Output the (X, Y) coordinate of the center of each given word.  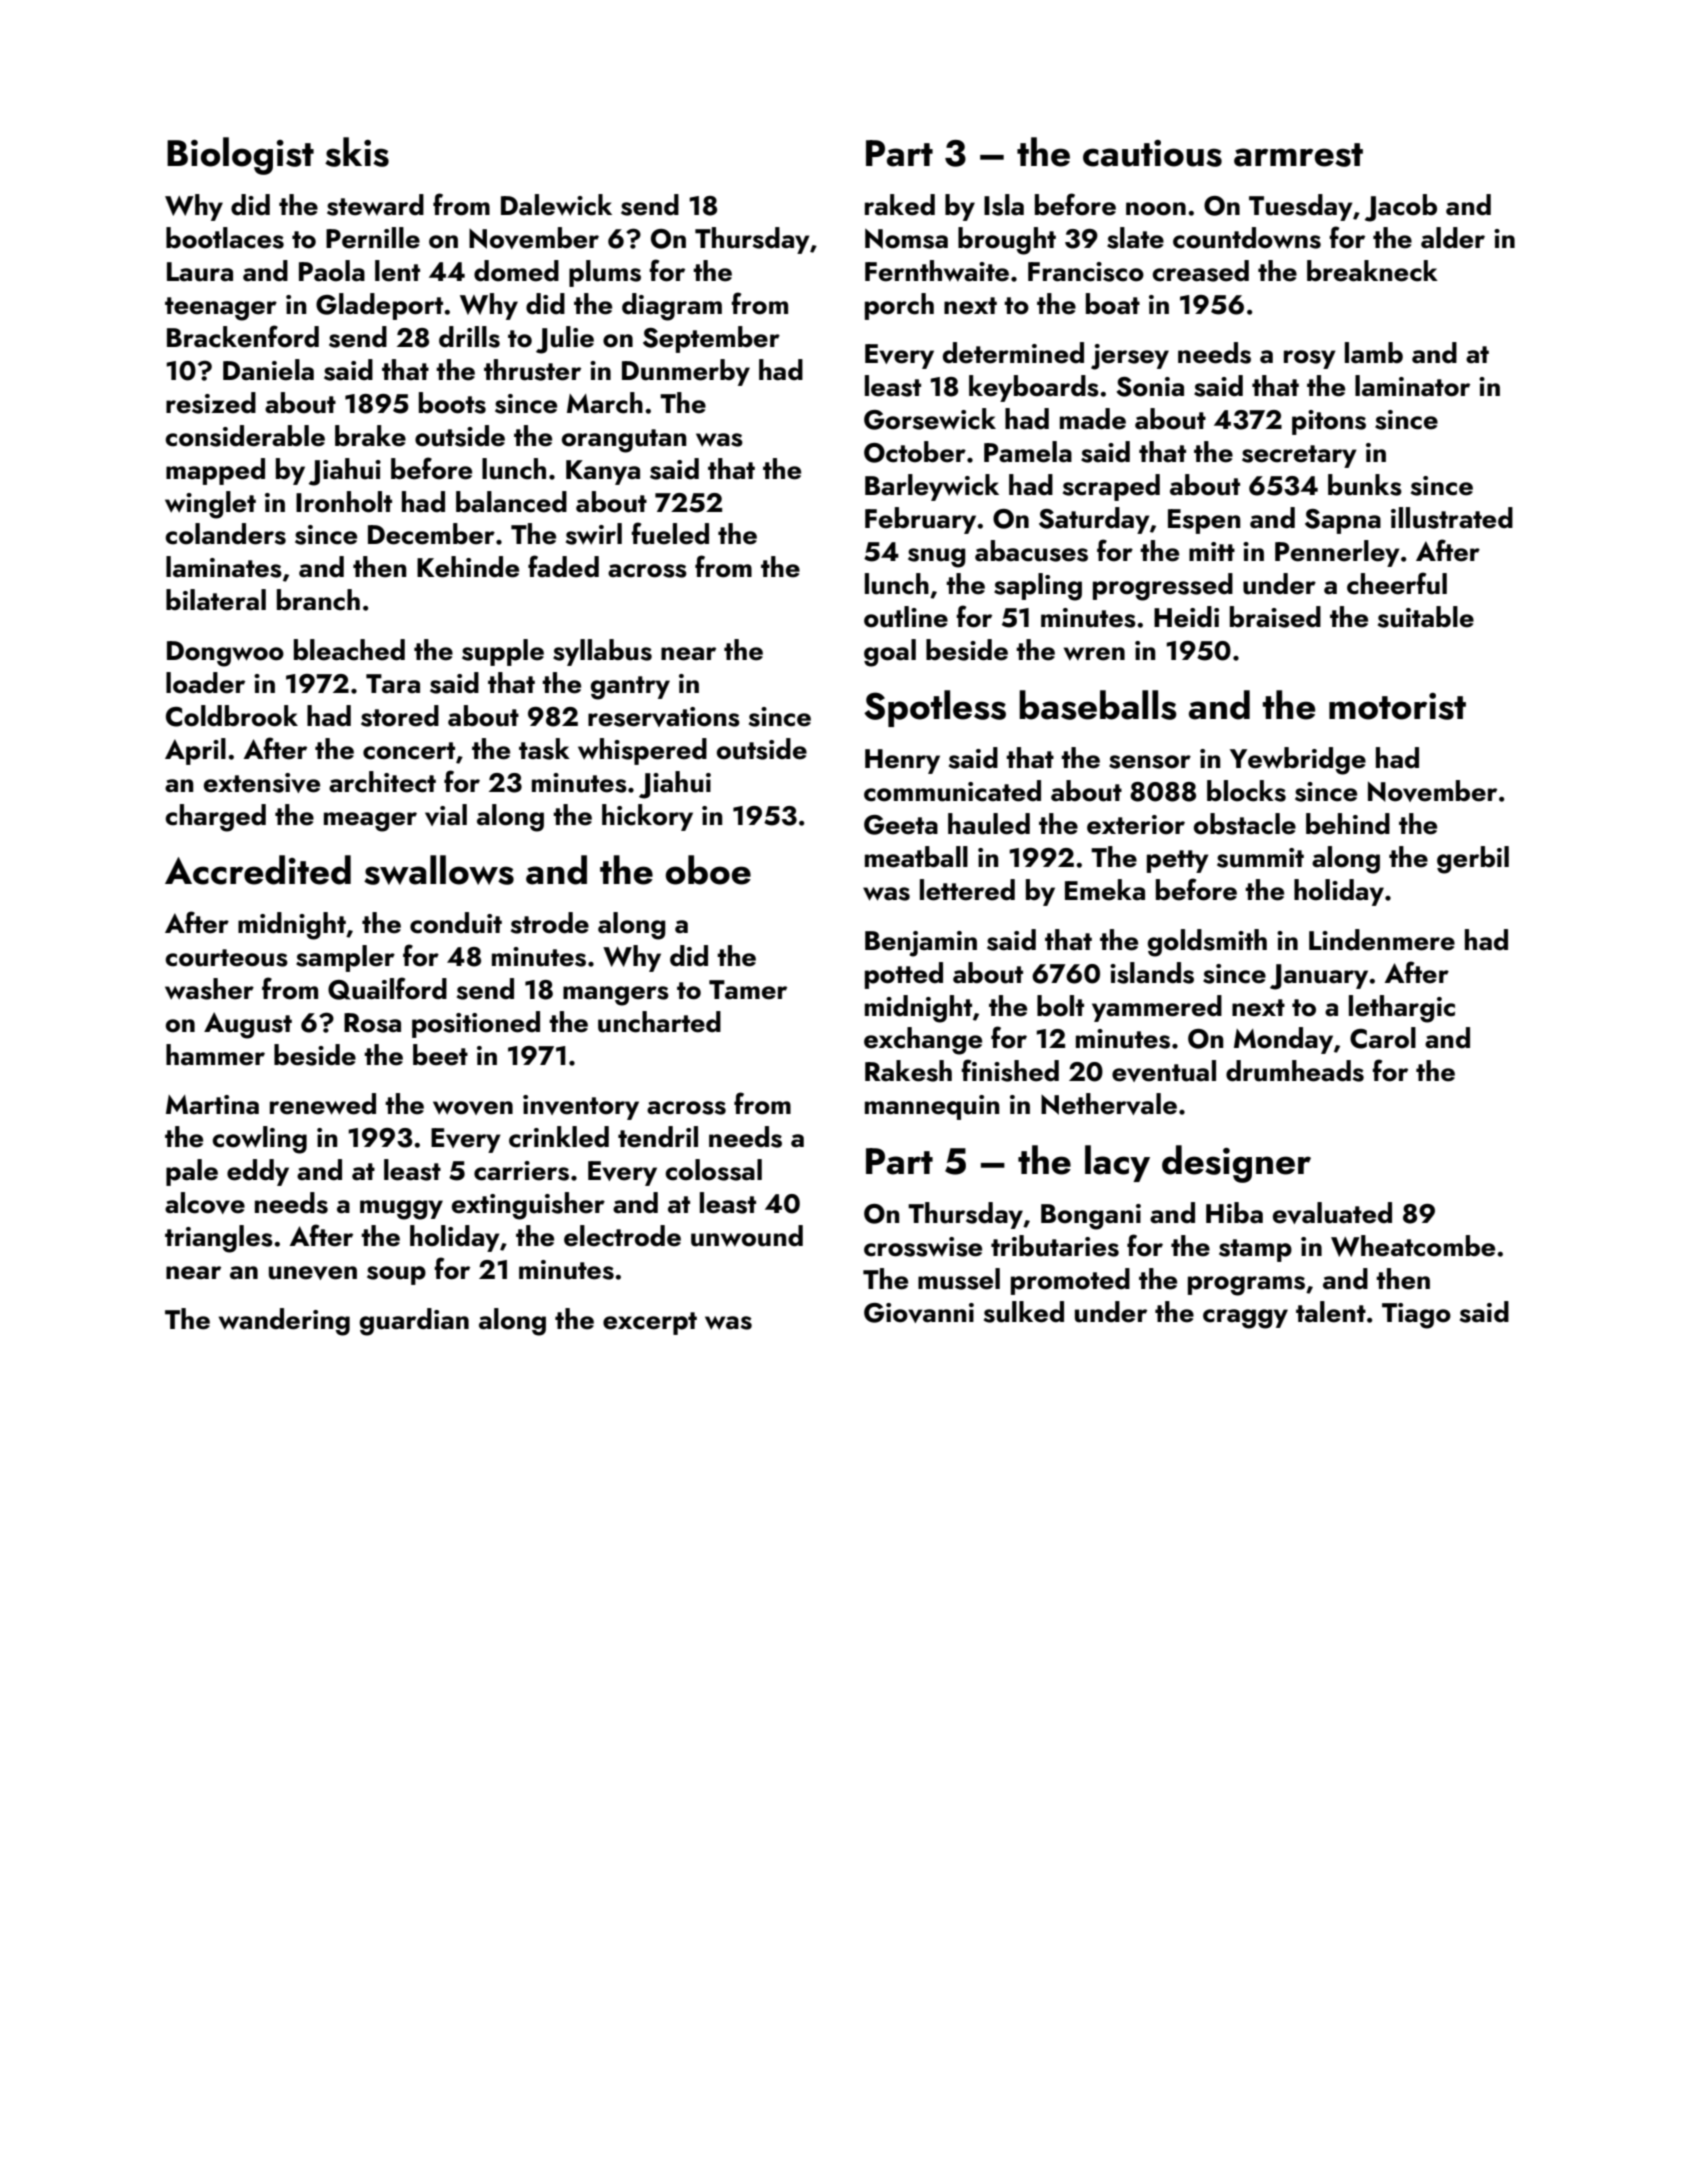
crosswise (923, 1247)
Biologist (240, 156)
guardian (414, 1322)
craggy (1245, 1319)
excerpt (650, 1323)
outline (906, 617)
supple (503, 652)
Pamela (1028, 452)
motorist (1397, 706)
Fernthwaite (937, 271)
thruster (532, 370)
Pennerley (1337, 553)
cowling (259, 1140)
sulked (1024, 1312)
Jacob (1401, 208)
